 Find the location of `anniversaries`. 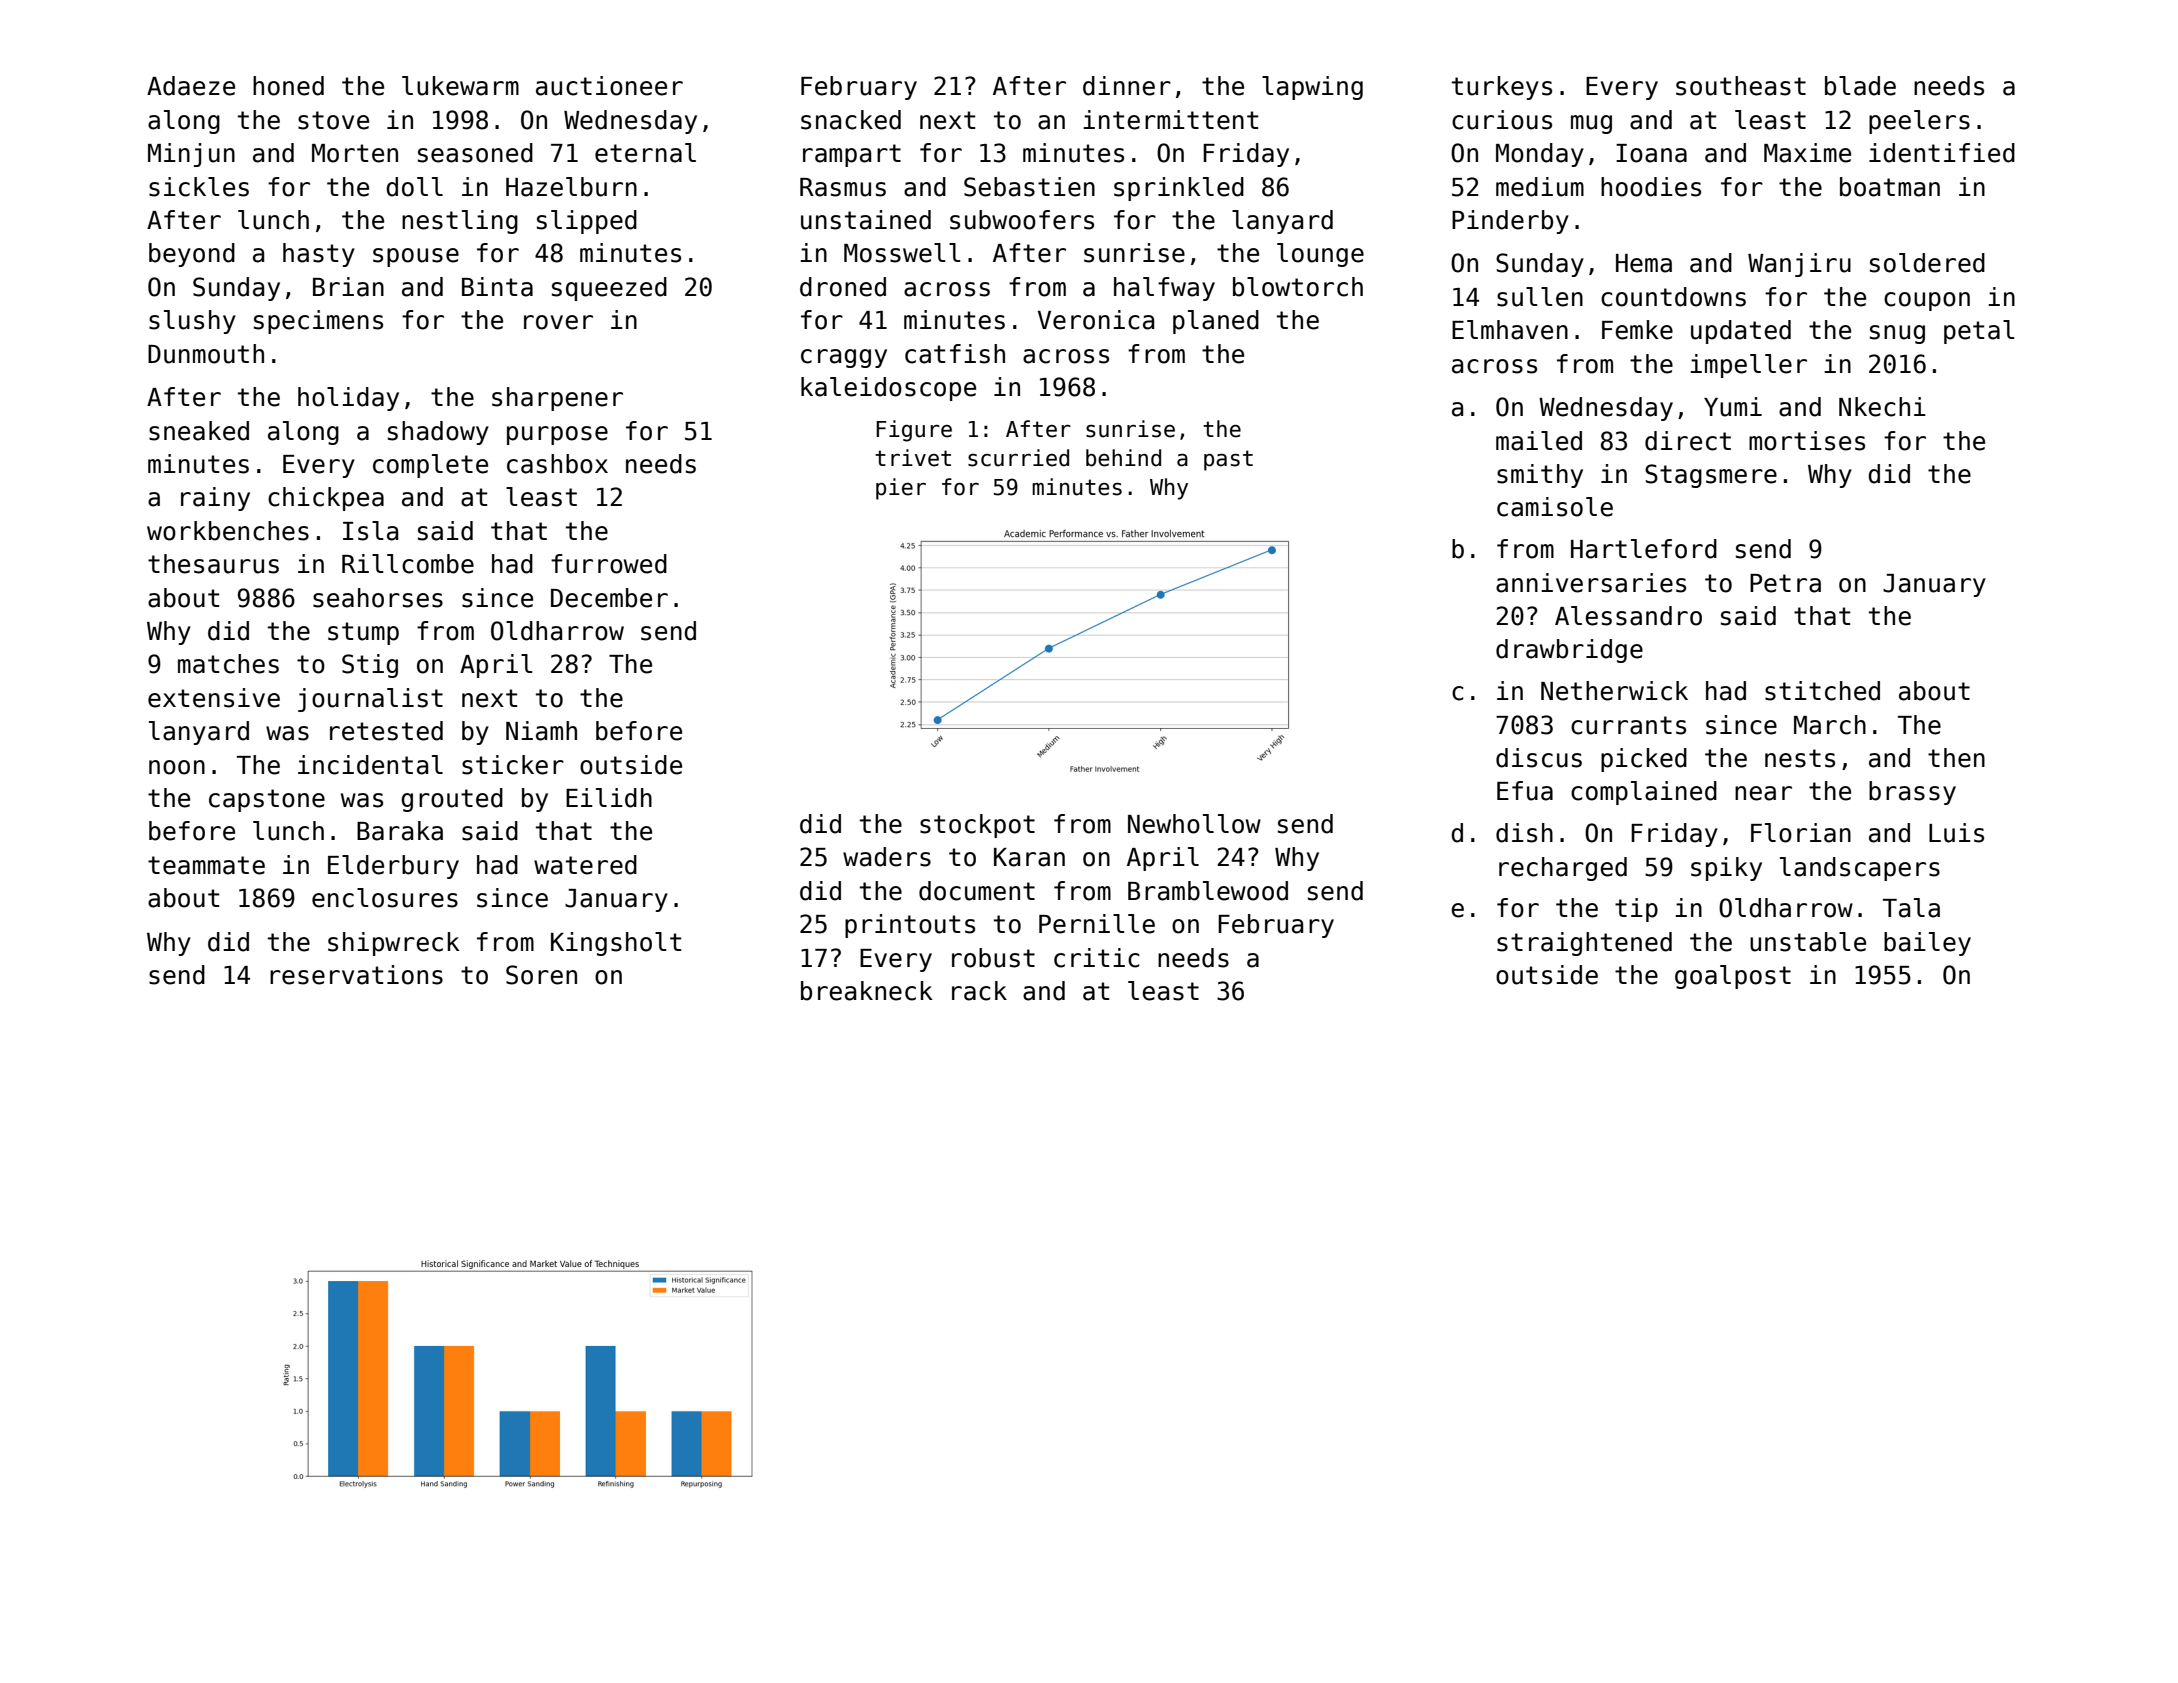

anniversaries is located at coordinates (1591, 583).
